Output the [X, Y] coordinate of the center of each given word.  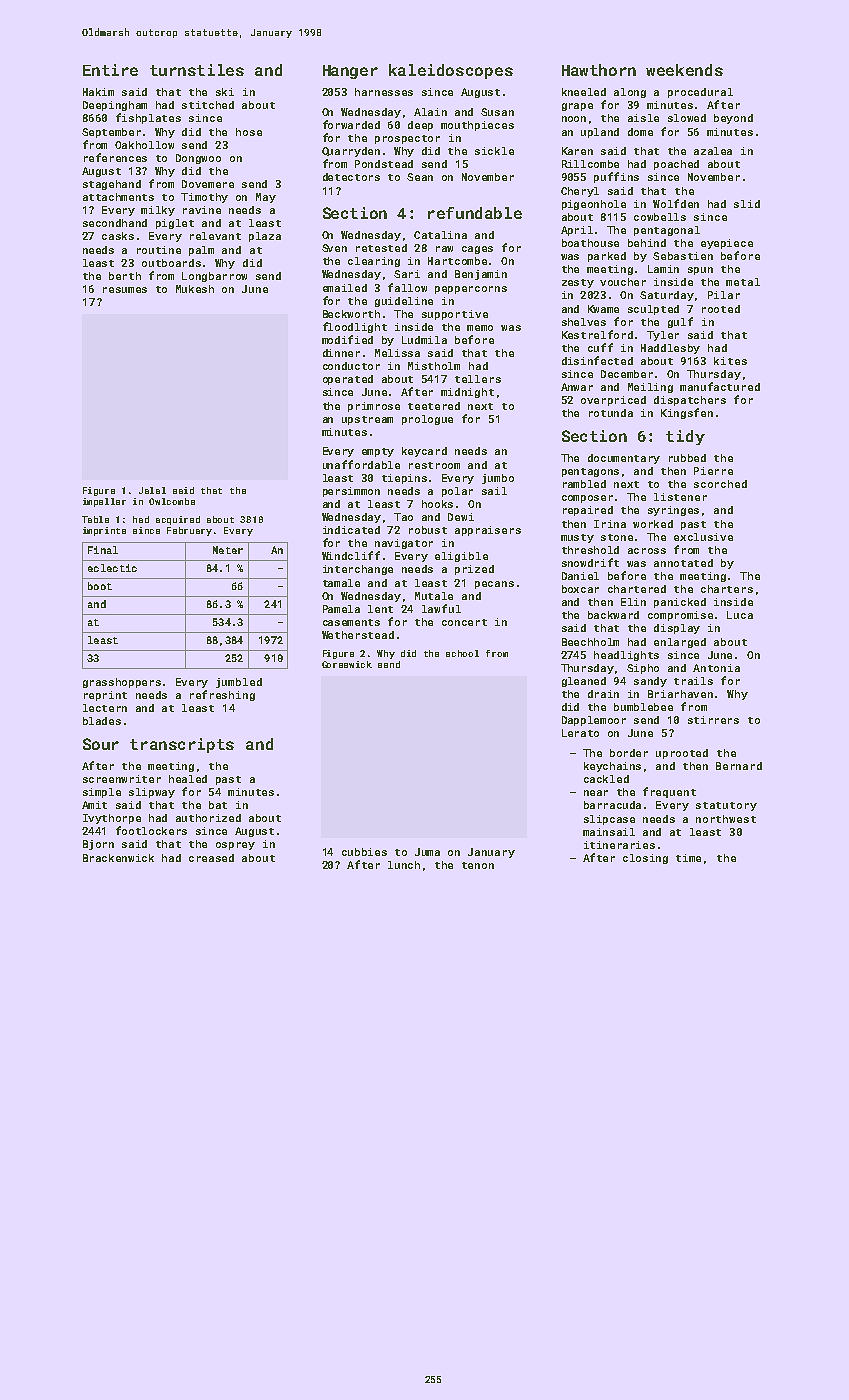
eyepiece [727, 244]
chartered [637, 589]
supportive [455, 315]
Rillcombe [590, 164]
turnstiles [197, 70]
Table [95, 519]
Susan [497, 112]
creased [211, 858]
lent [380, 609]
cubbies [364, 852]
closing [645, 859]
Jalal [152, 490]
